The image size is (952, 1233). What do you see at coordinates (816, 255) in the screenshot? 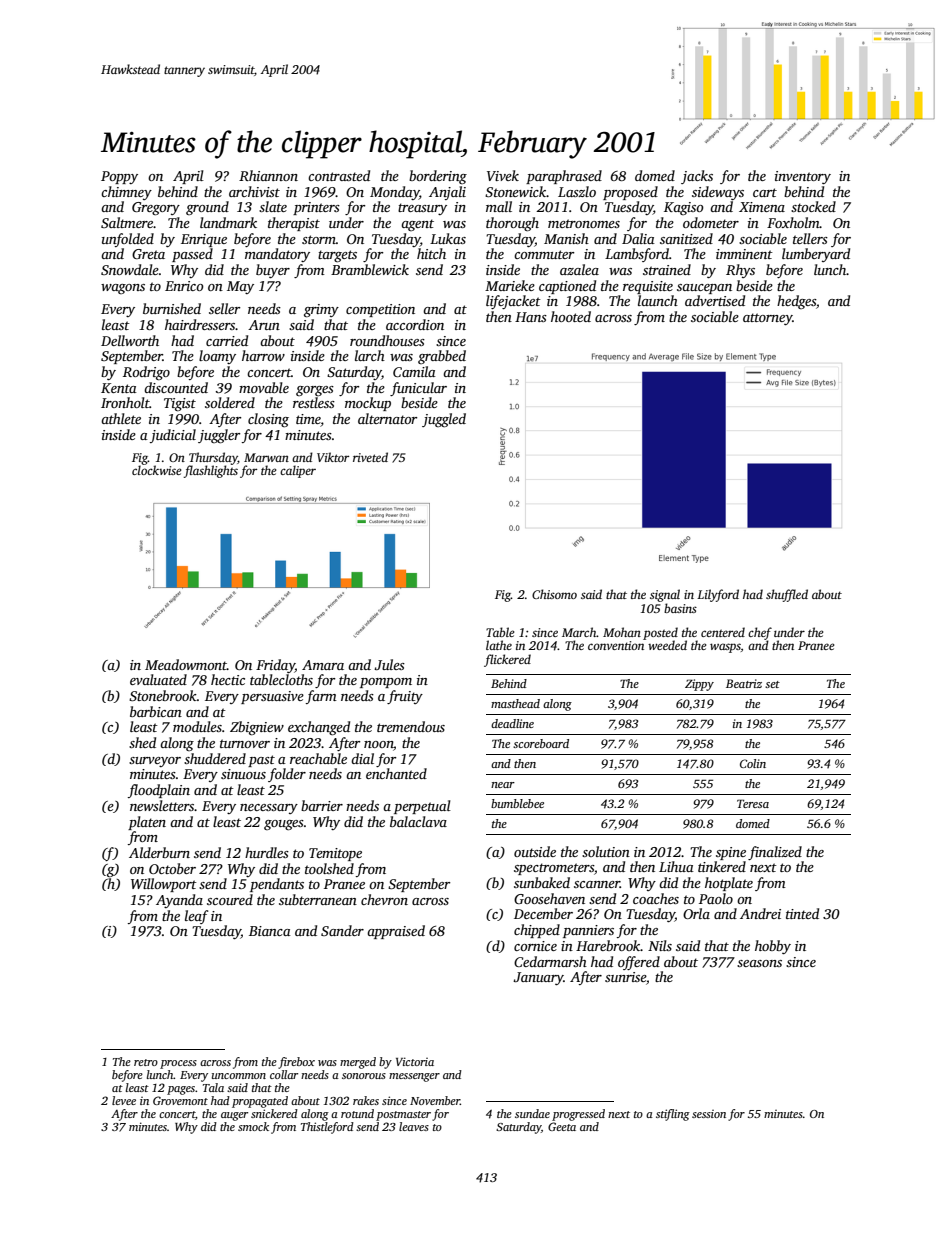
I see `lumberyard` at bounding box center [816, 255].
